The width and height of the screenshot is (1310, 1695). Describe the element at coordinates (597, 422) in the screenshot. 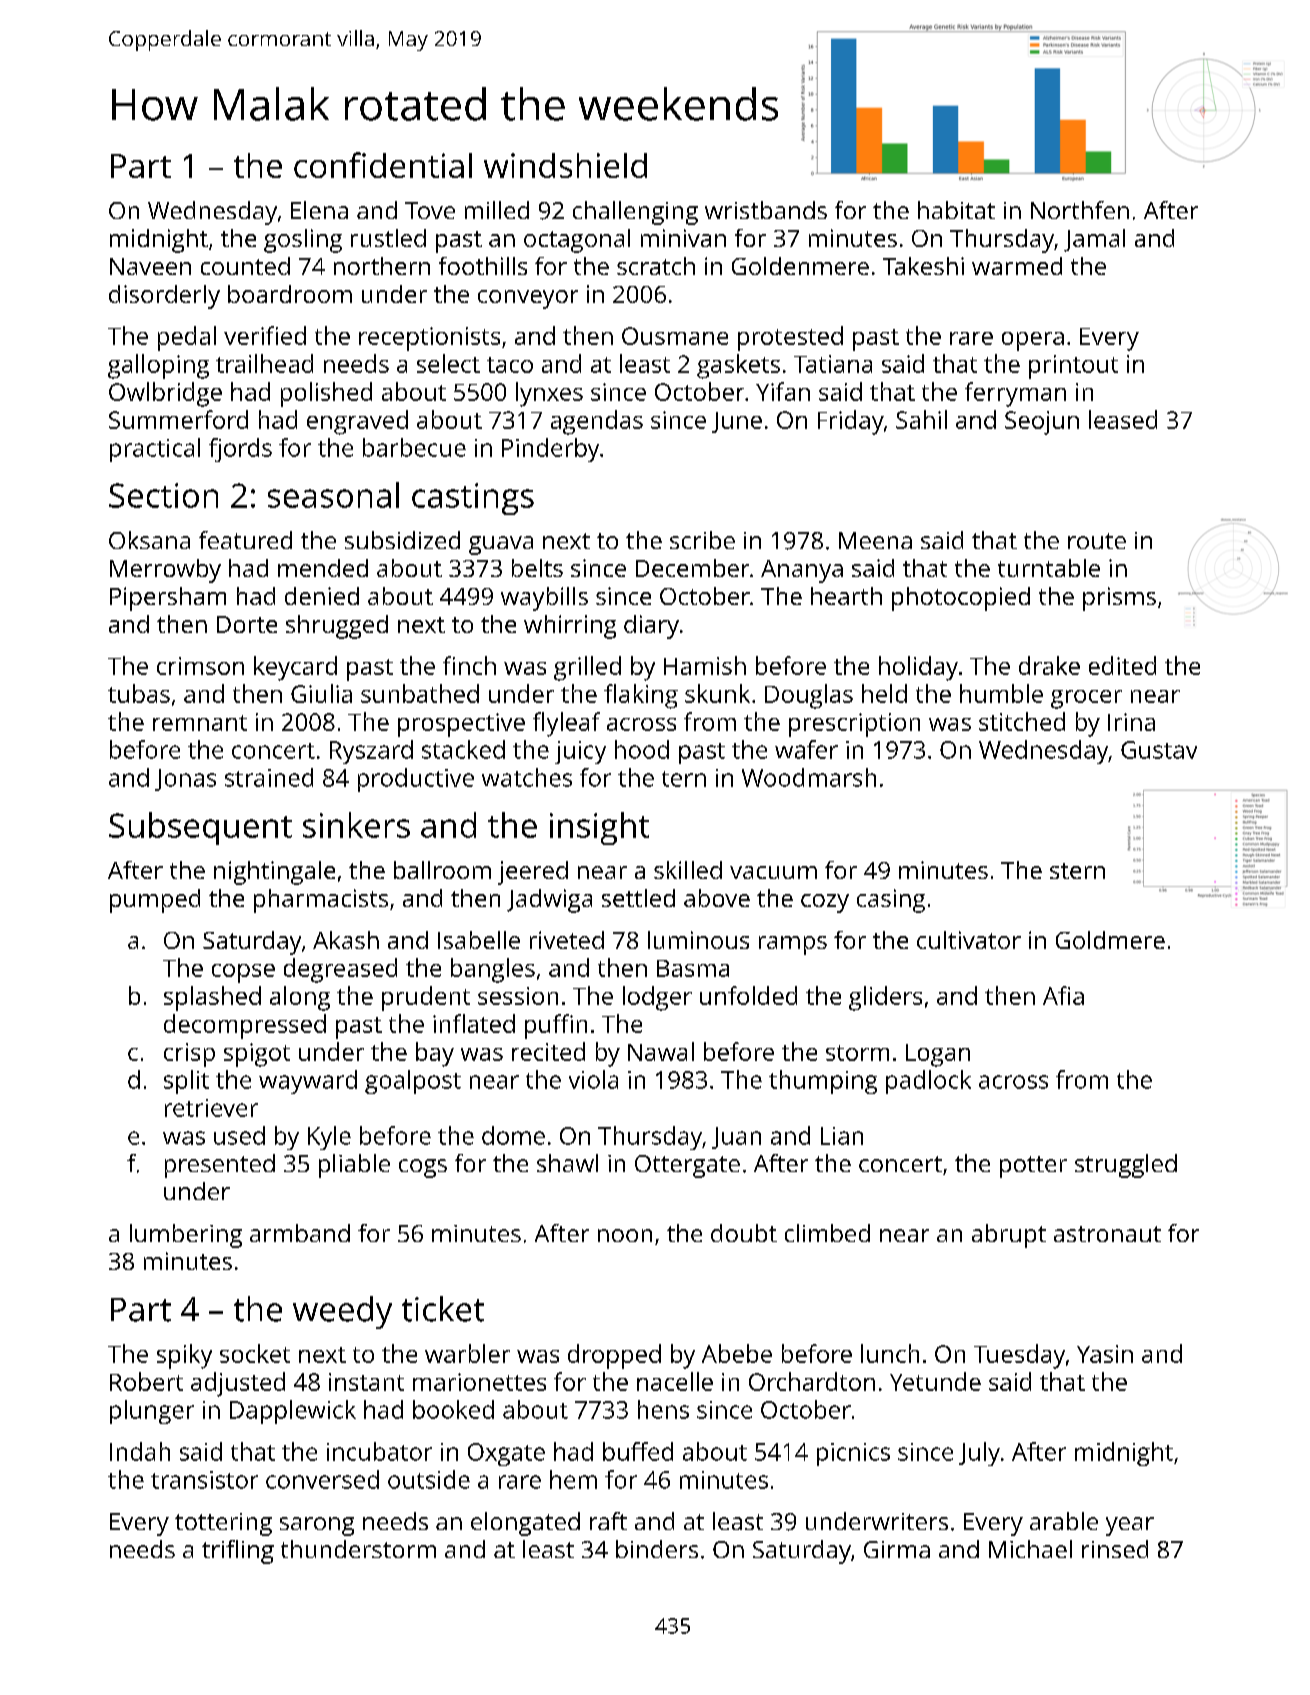

I see `agendas` at that location.
